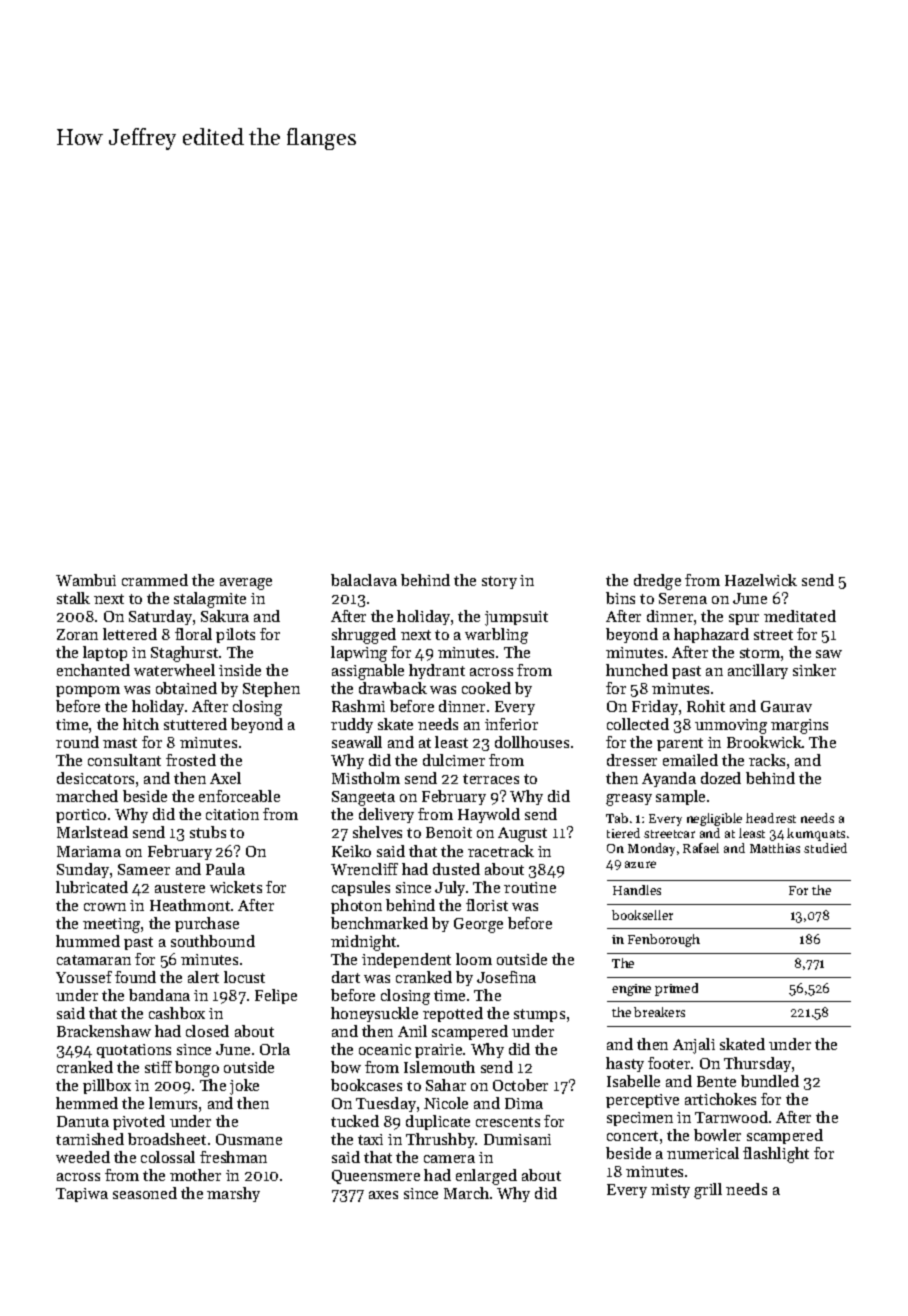 The height and width of the screenshot is (1316, 908). What do you see at coordinates (81, 816) in the screenshot?
I see `portico` at bounding box center [81, 816].
